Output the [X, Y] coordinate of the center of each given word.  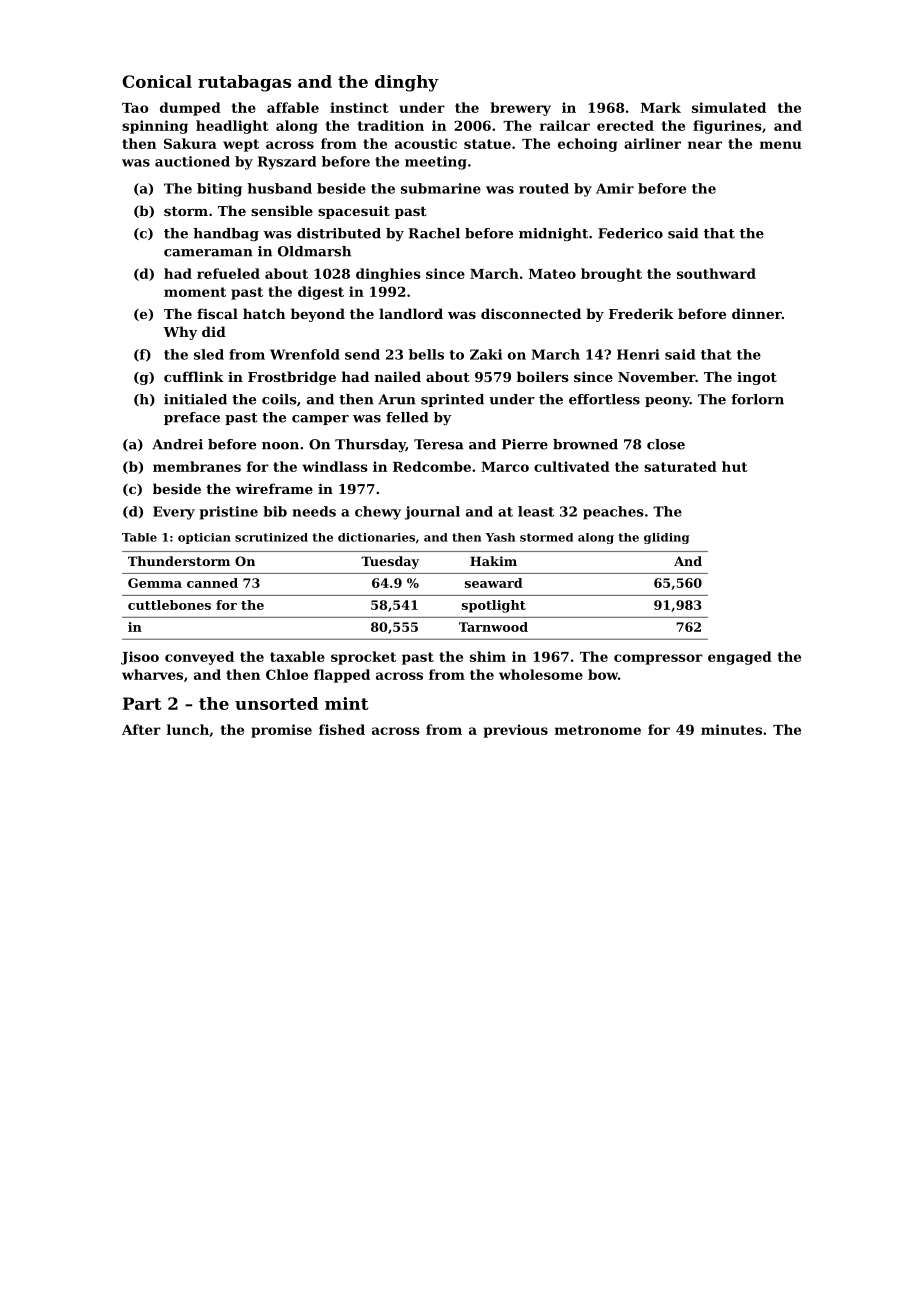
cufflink [194, 376]
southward [716, 273]
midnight [553, 234]
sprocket [363, 658]
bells [426, 354]
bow [603, 674]
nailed [398, 376]
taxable [297, 656]
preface [192, 418]
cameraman [208, 253]
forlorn [757, 399]
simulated [729, 107]
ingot [757, 378]
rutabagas [244, 83]
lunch [188, 729]
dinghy [407, 83]
